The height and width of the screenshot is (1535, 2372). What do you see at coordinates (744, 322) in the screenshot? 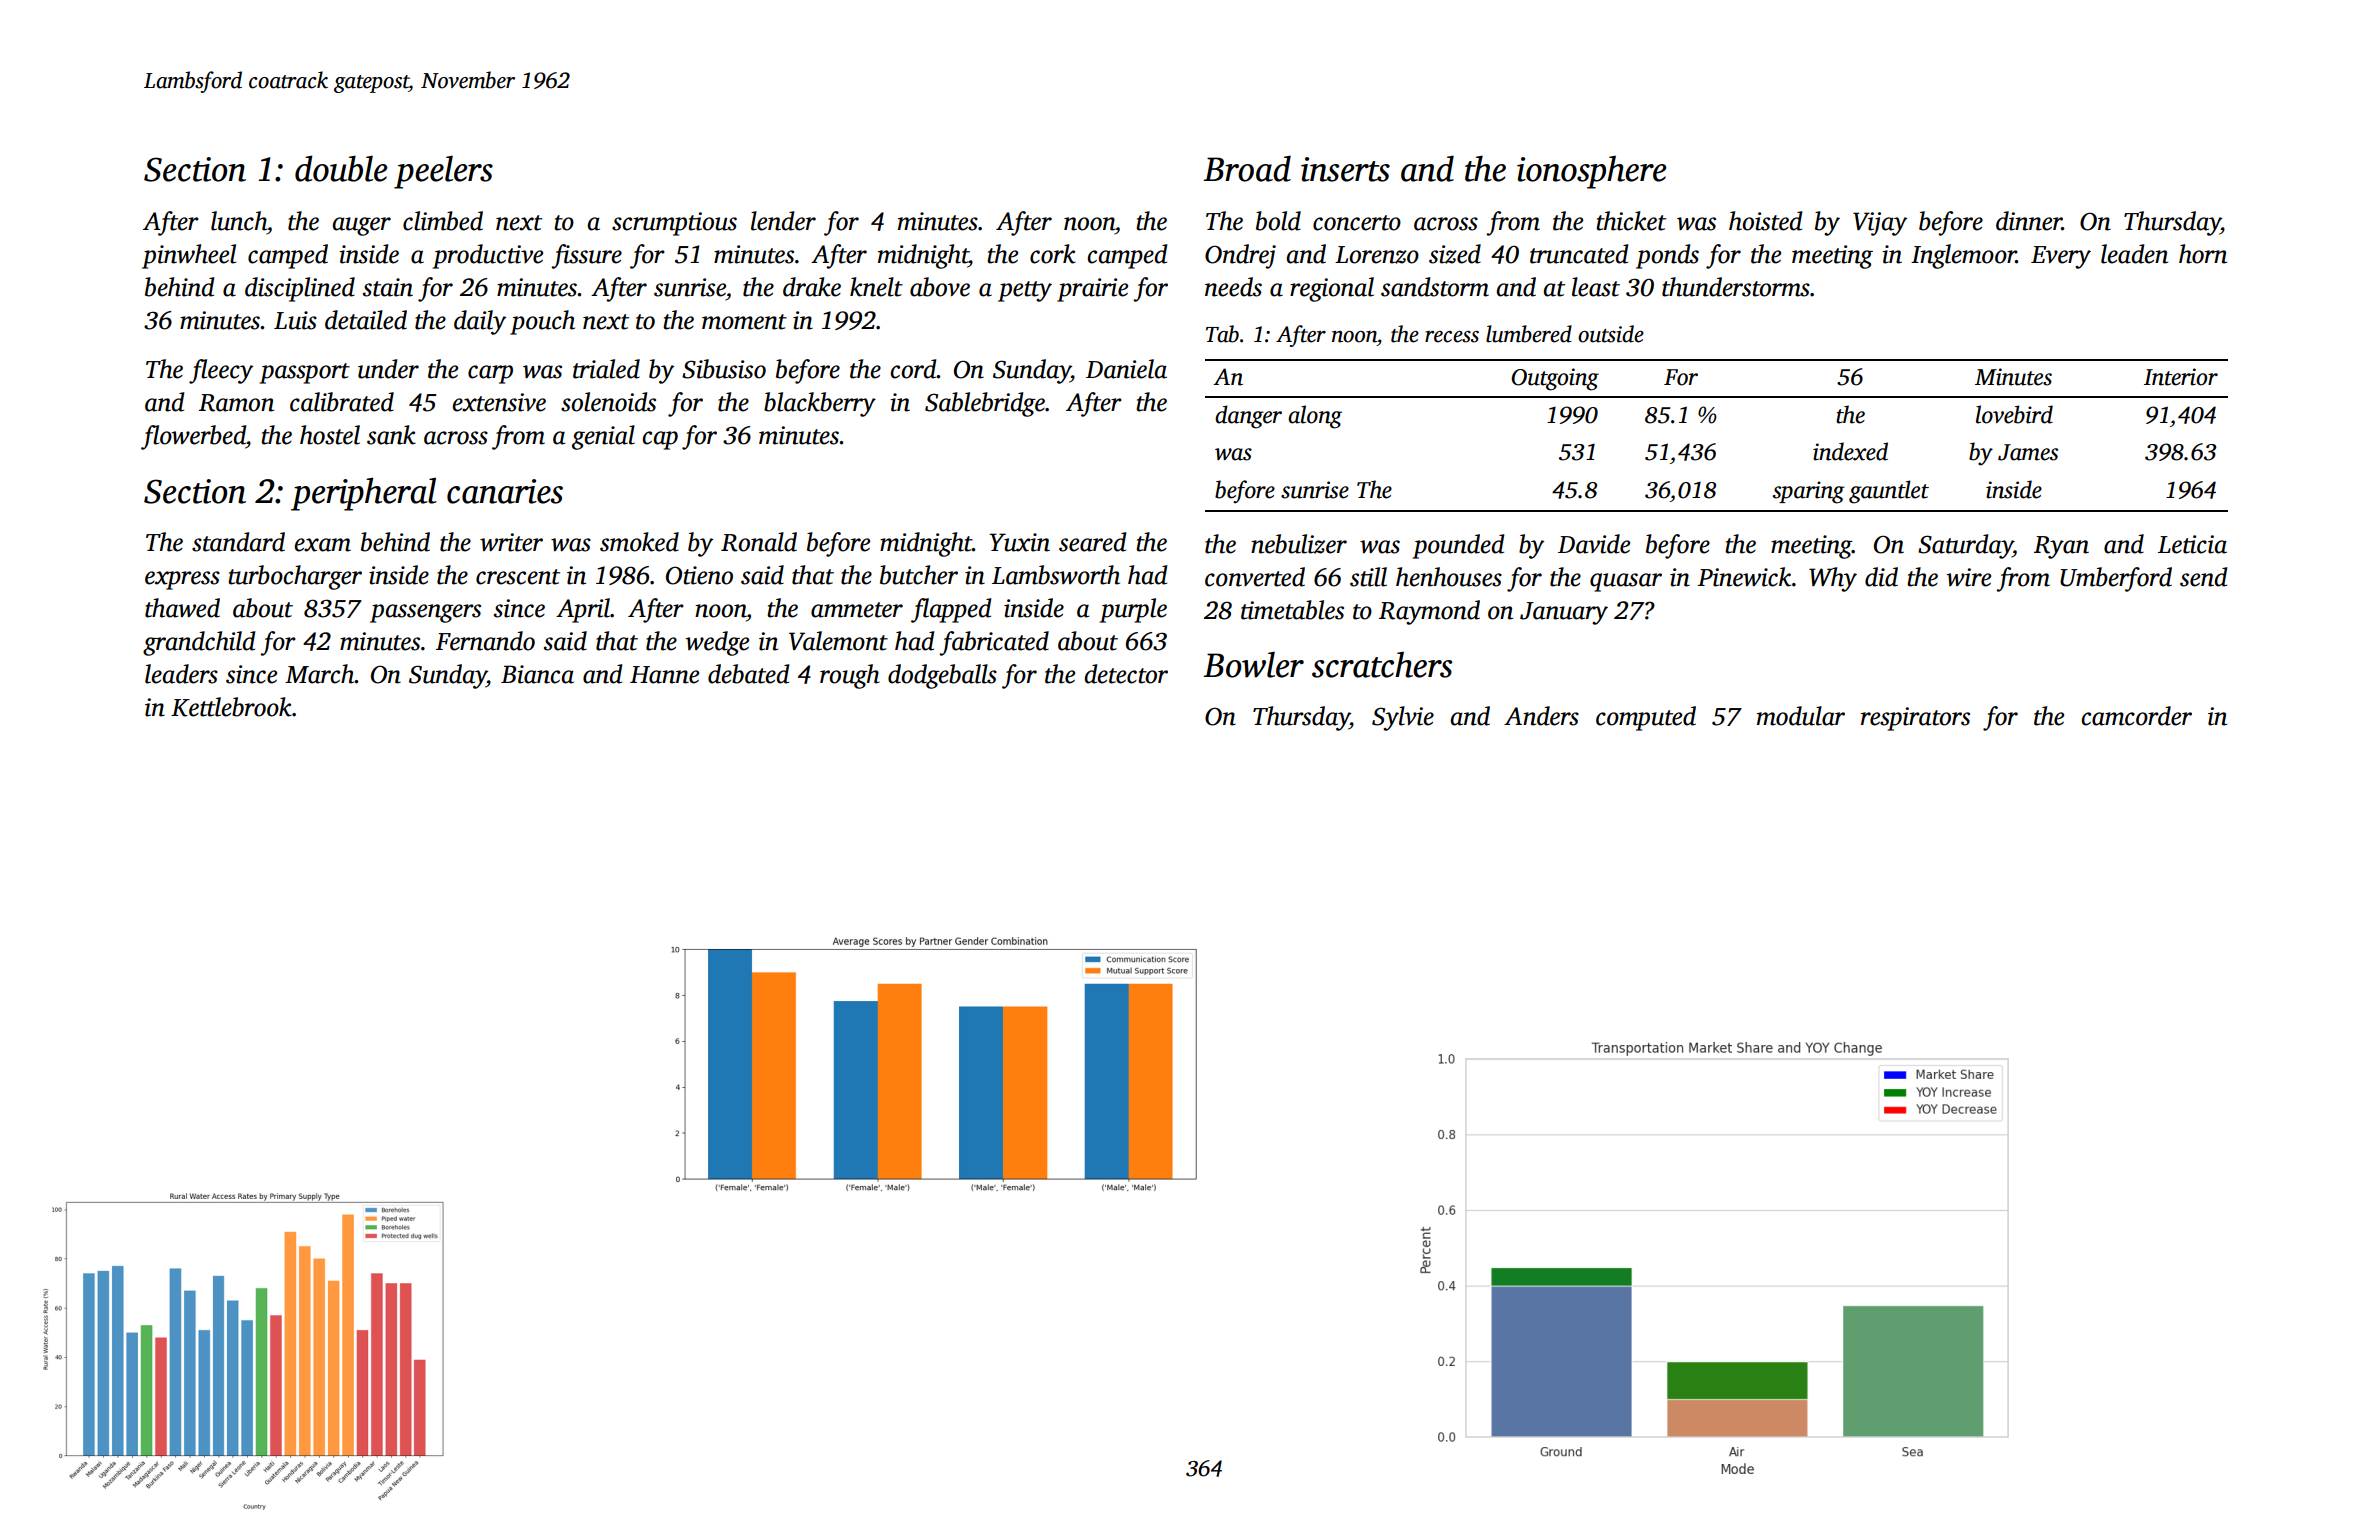
I see `moment` at bounding box center [744, 322].
